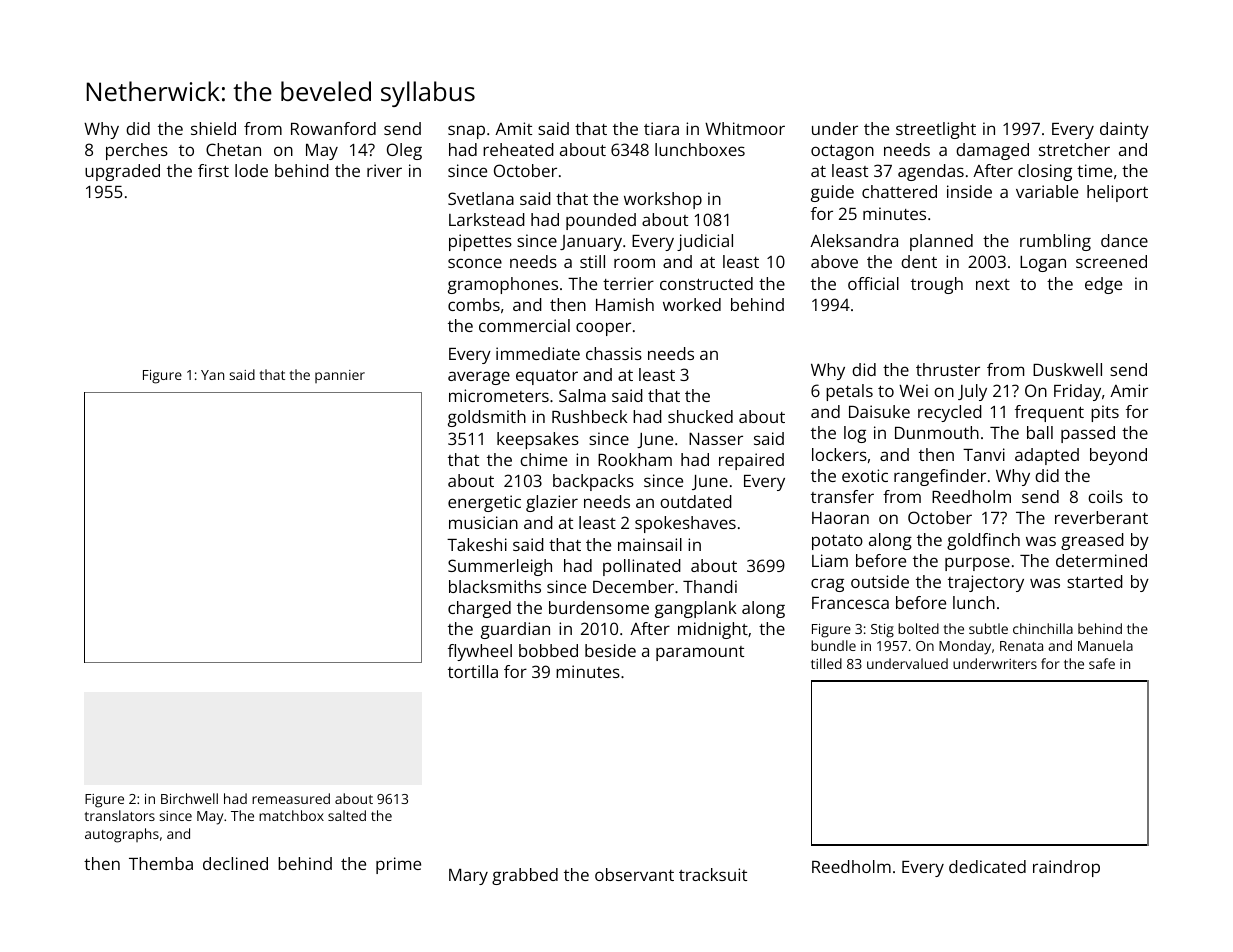 The image size is (1233, 952). Describe the element at coordinates (700, 653) in the screenshot. I see `paramount` at that location.
